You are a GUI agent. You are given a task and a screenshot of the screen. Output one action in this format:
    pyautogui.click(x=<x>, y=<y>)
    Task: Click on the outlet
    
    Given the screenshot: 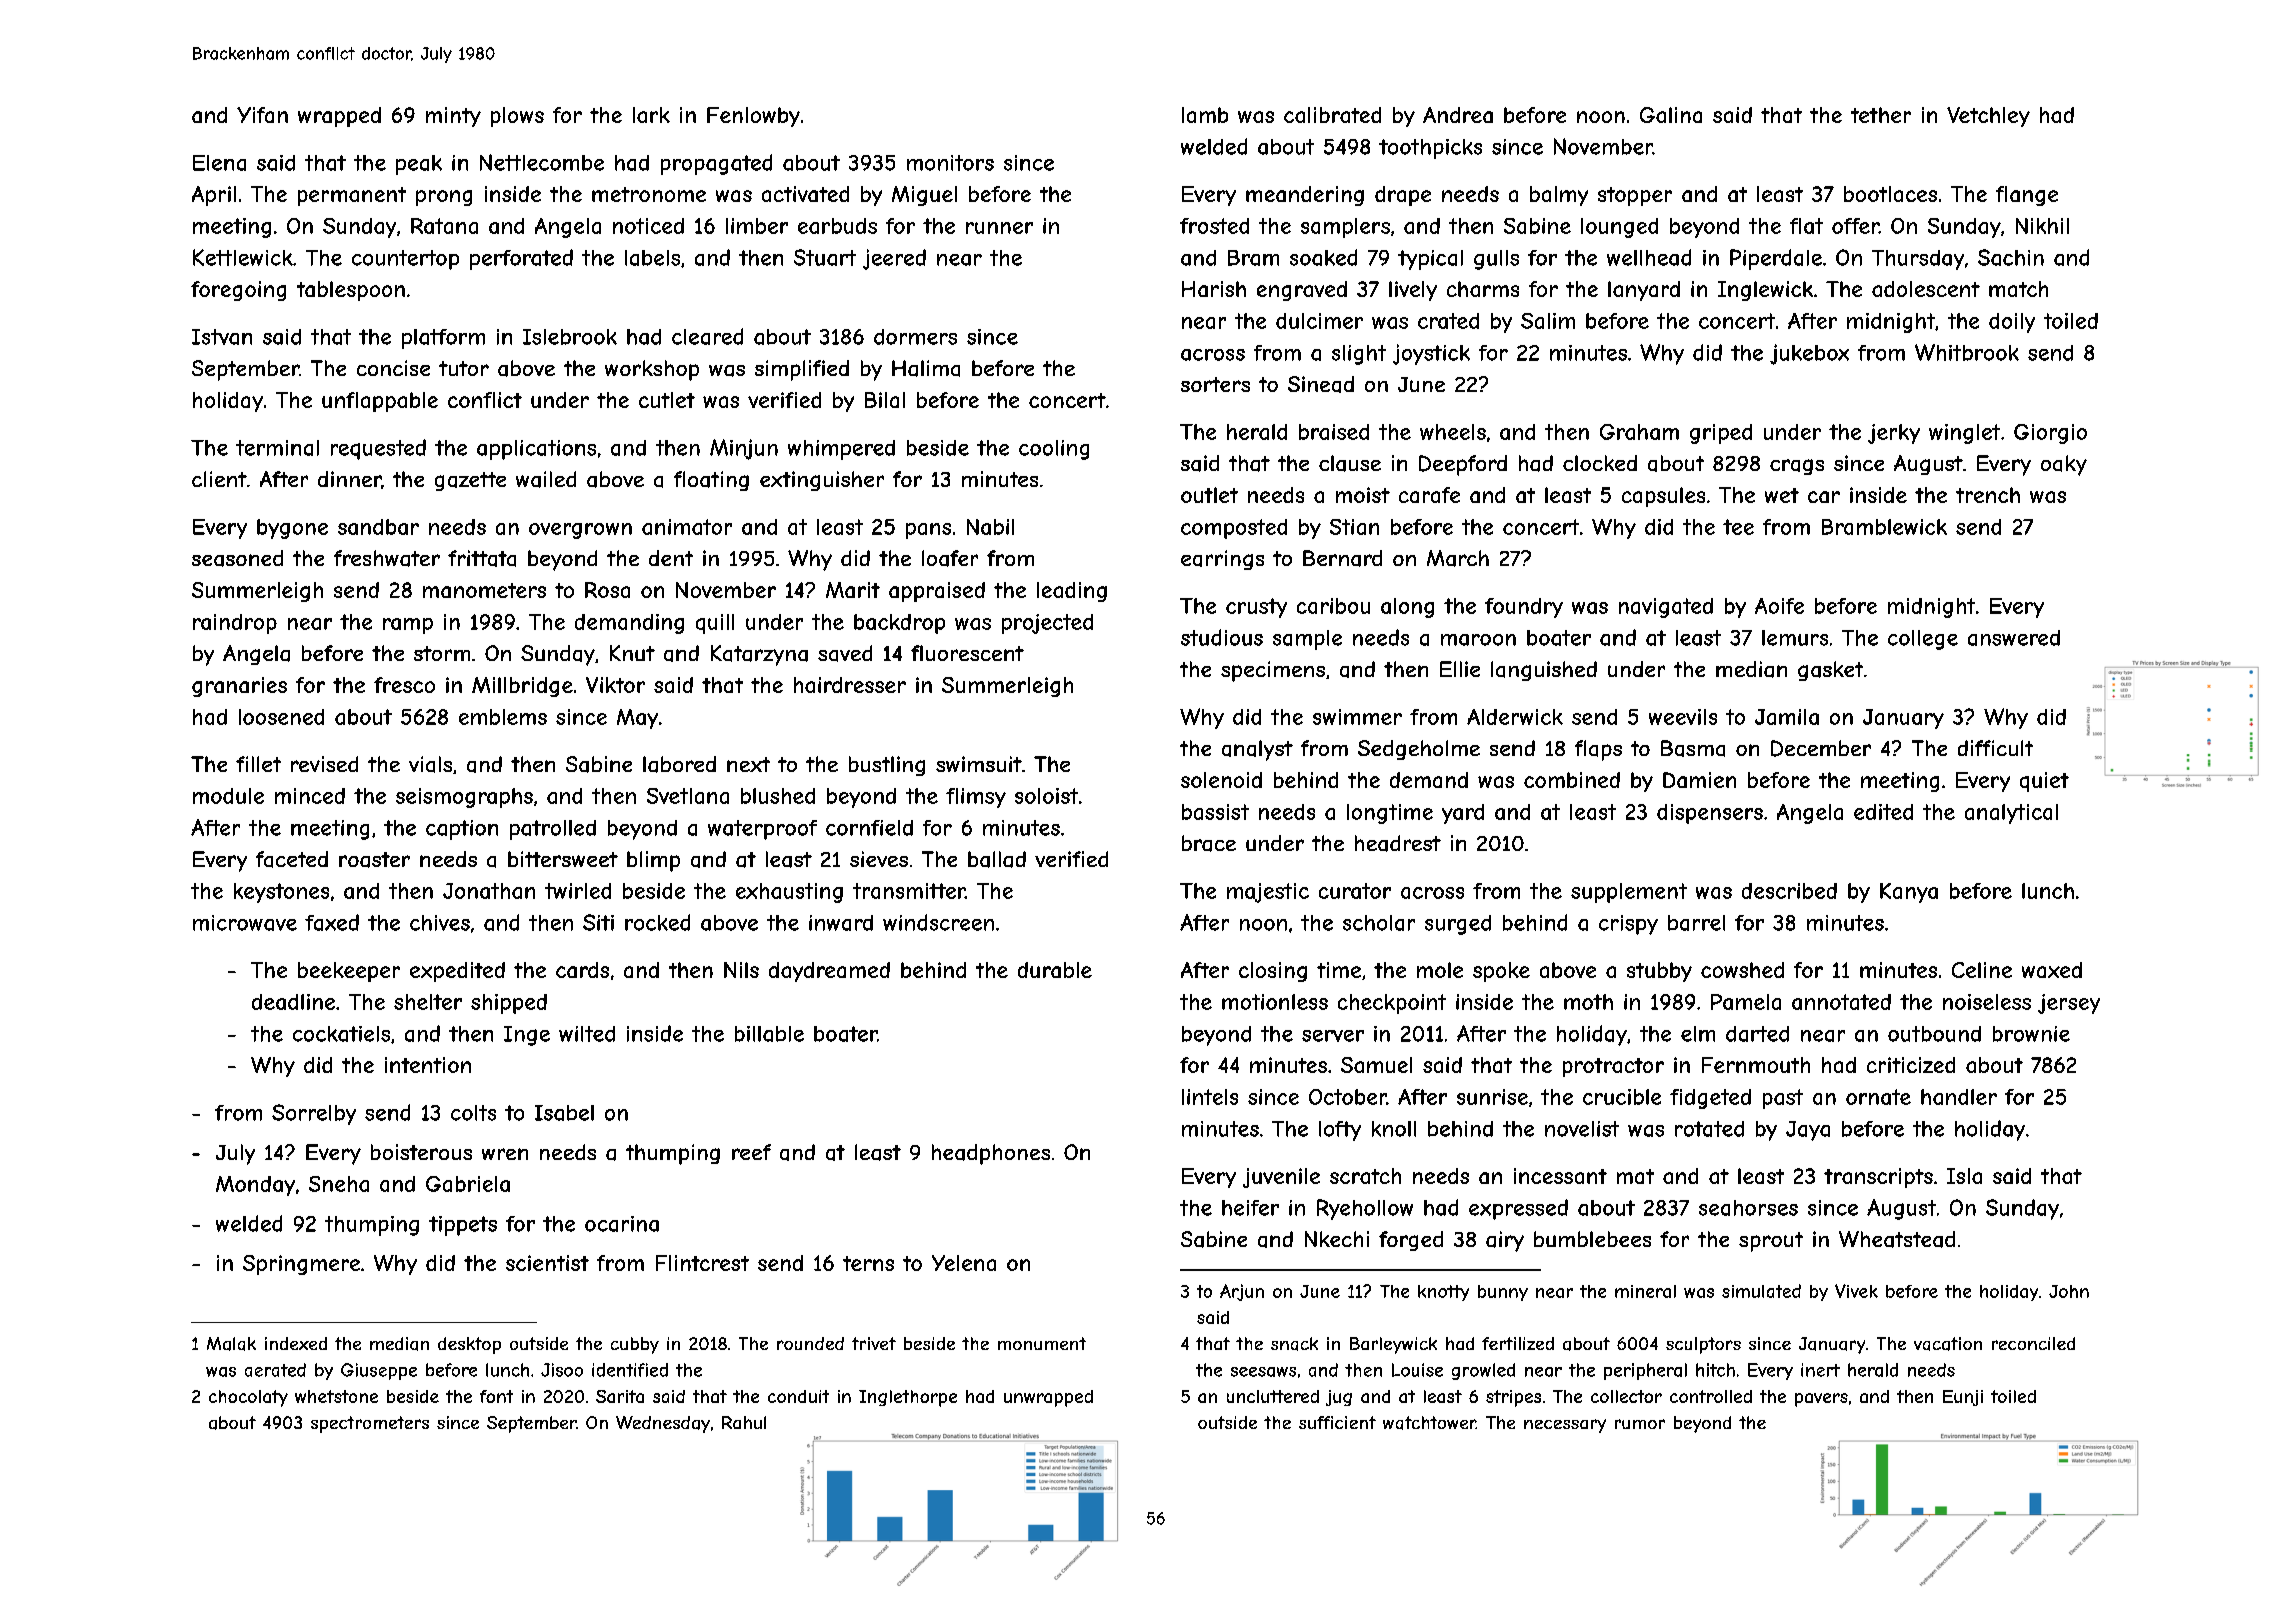 What is the action you would take?
    pyautogui.click(x=1209, y=495)
